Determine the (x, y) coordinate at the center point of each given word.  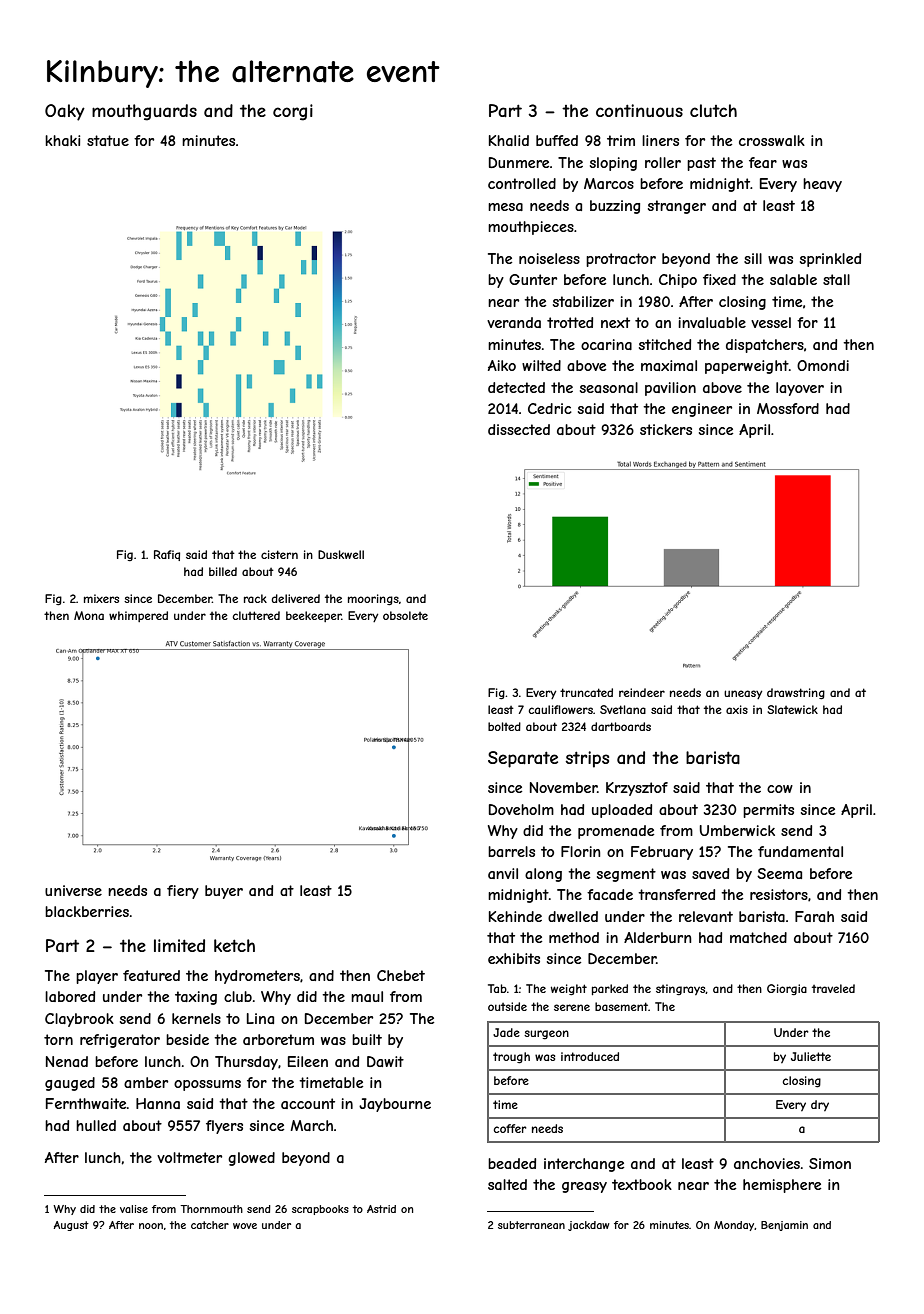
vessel (771, 322)
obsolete (405, 615)
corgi (293, 112)
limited (179, 945)
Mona (89, 615)
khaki (62, 140)
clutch (713, 110)
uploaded (622, 811)
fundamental (800, 851)
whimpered (138, 616)
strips (587, 759)
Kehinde (515, 916)
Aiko (502, 365)
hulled (96, 1125)
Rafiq (167, 555)
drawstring (796, 694)
